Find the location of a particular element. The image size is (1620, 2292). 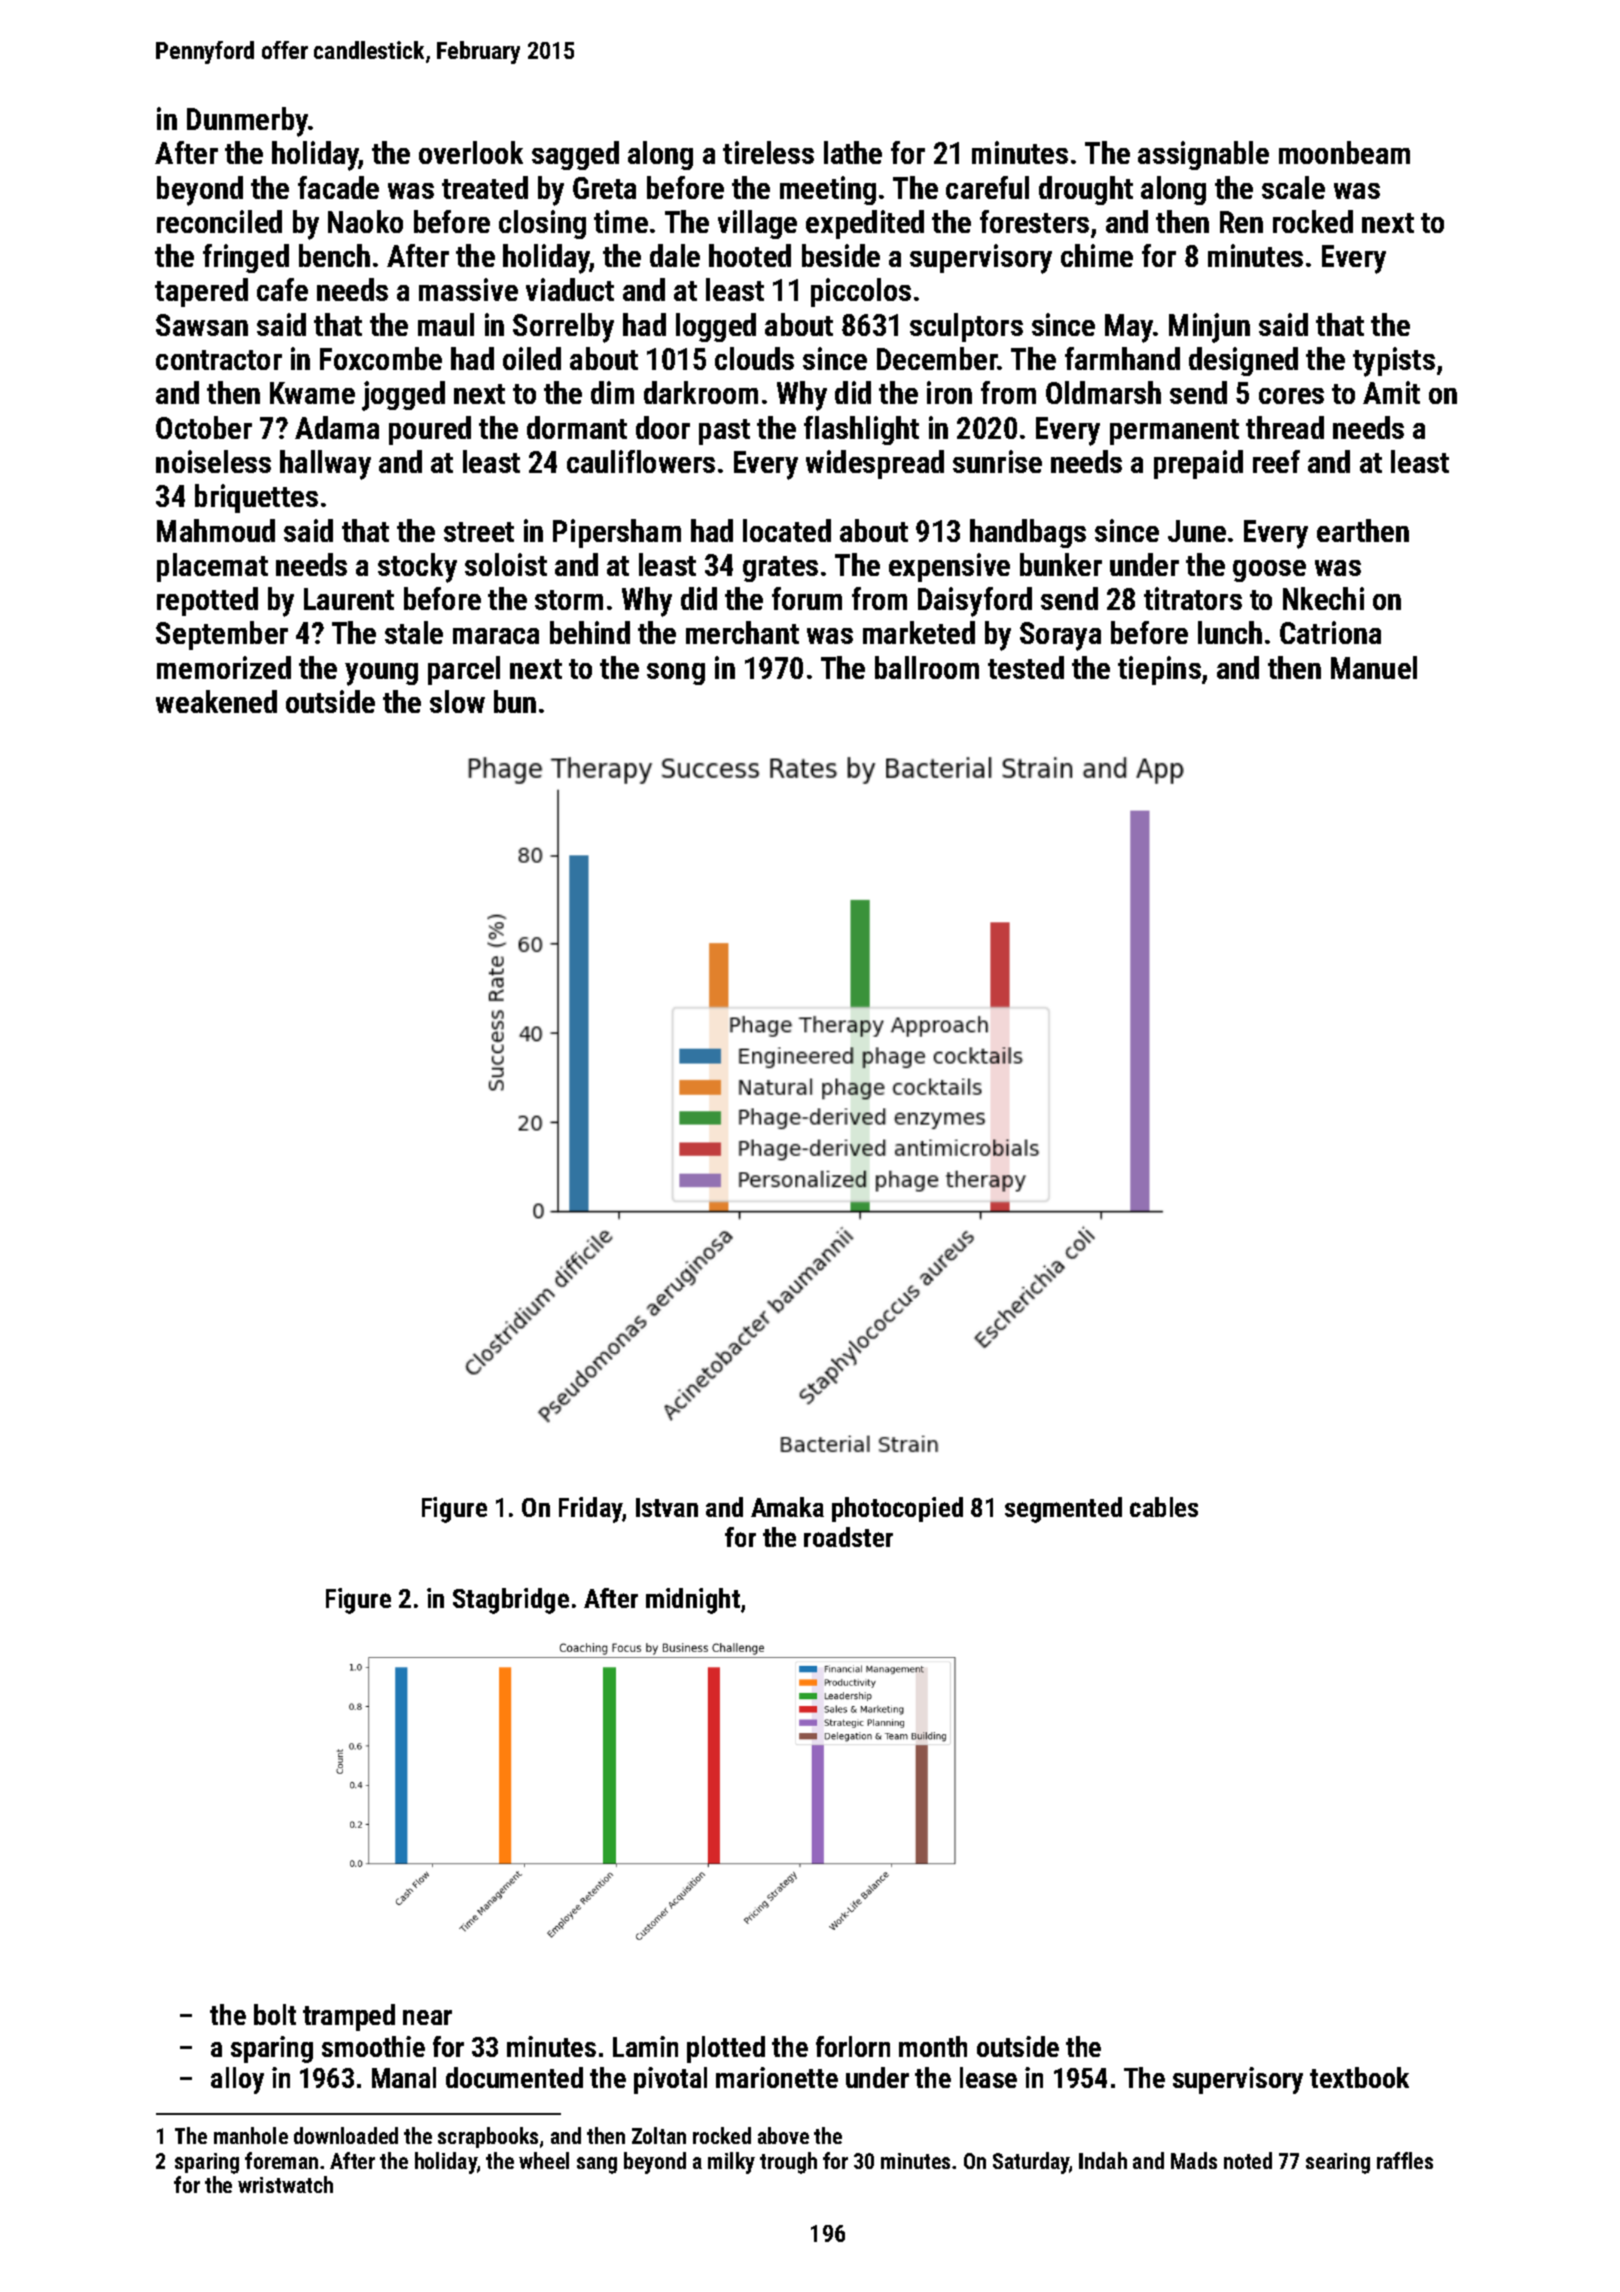

Lamin is located at coordinates (645, 2046).
